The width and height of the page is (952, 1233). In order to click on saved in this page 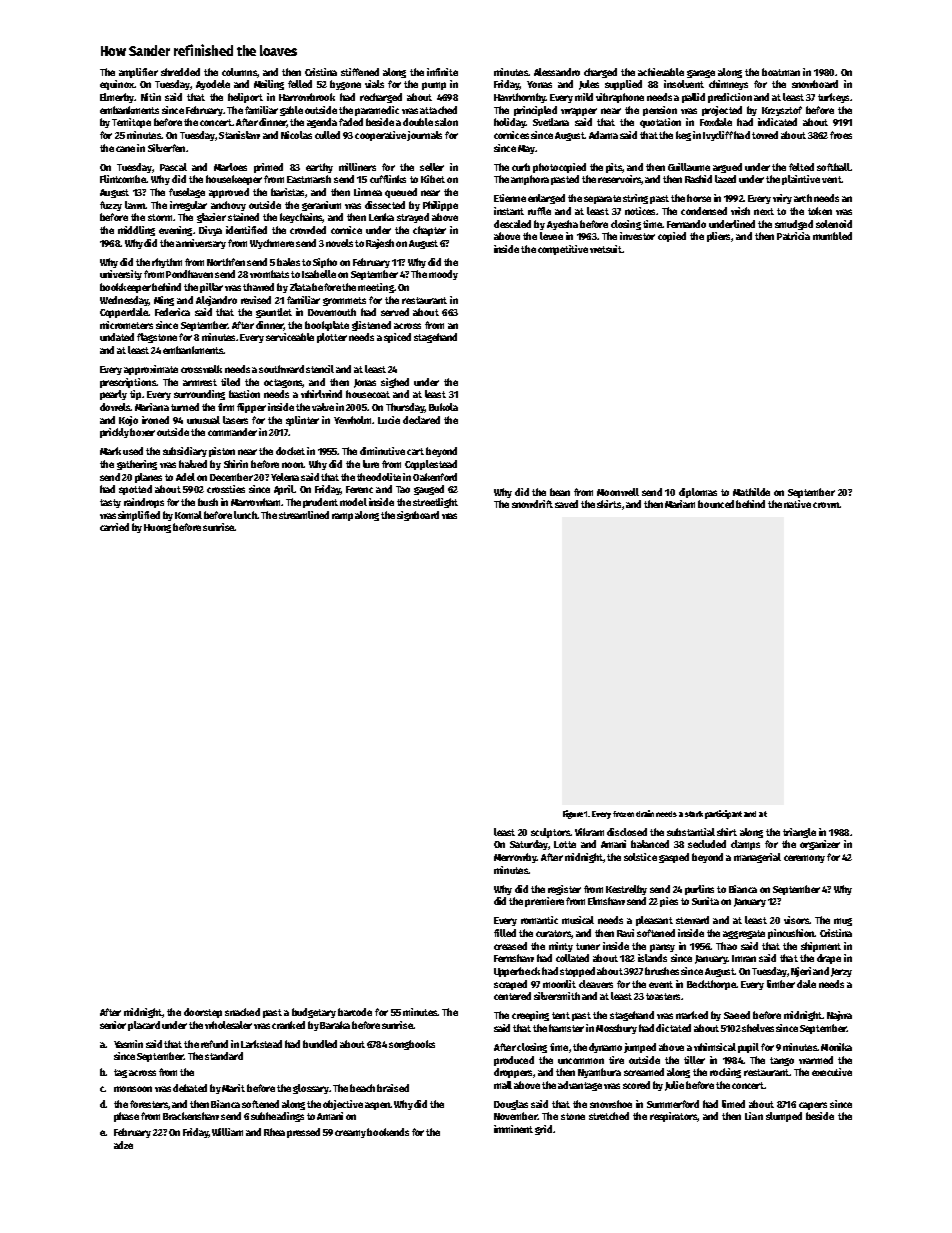, I will do `click(566, 504)`.
